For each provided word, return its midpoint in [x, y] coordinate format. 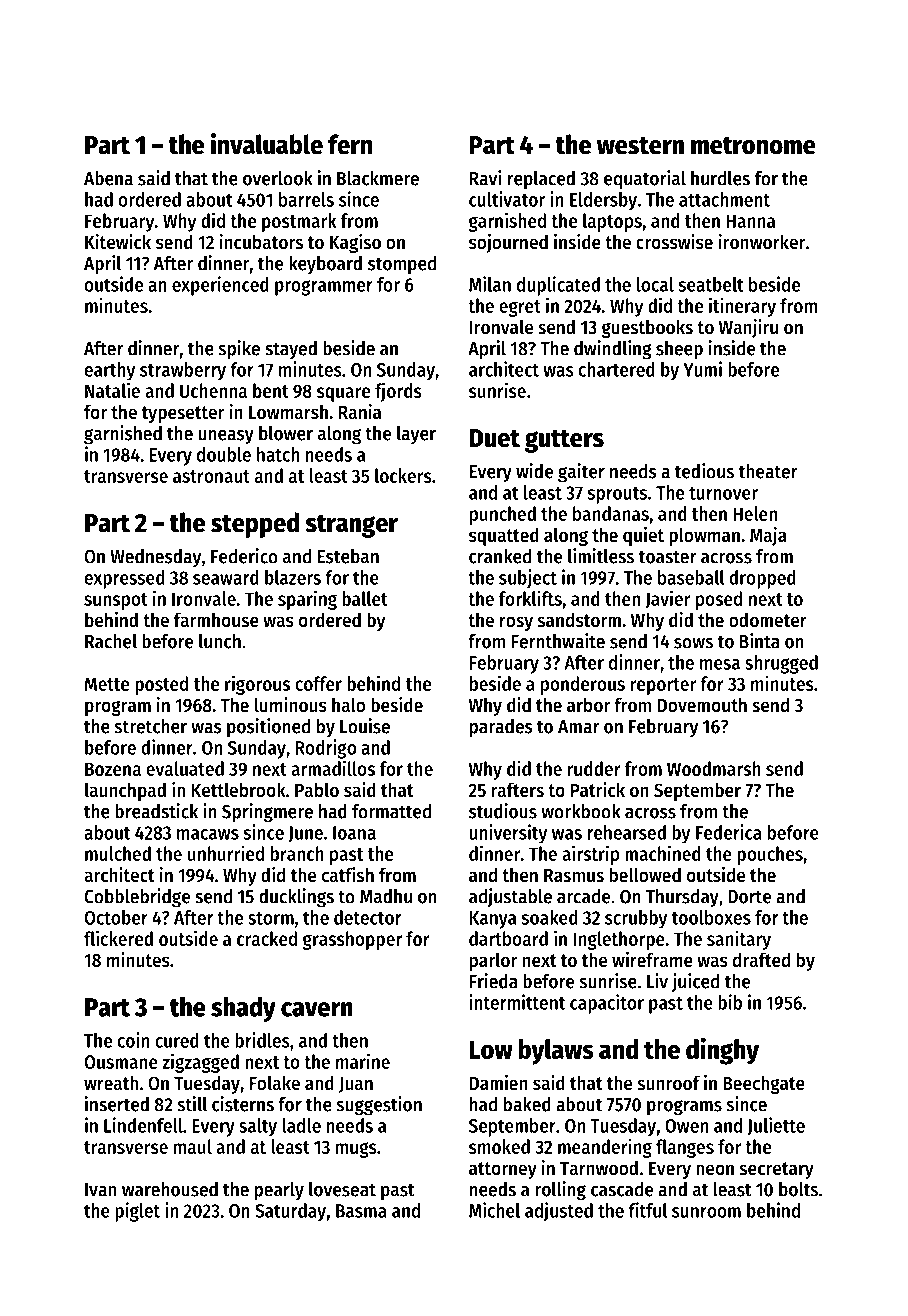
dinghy [722, 1051]
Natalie [112, 390]
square [343, 394]
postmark [299, 222]
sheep [679, 350]
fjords [398, 392]
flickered [118, 938]
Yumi [702, 369]
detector [367, 917]
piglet [137, 1212]
